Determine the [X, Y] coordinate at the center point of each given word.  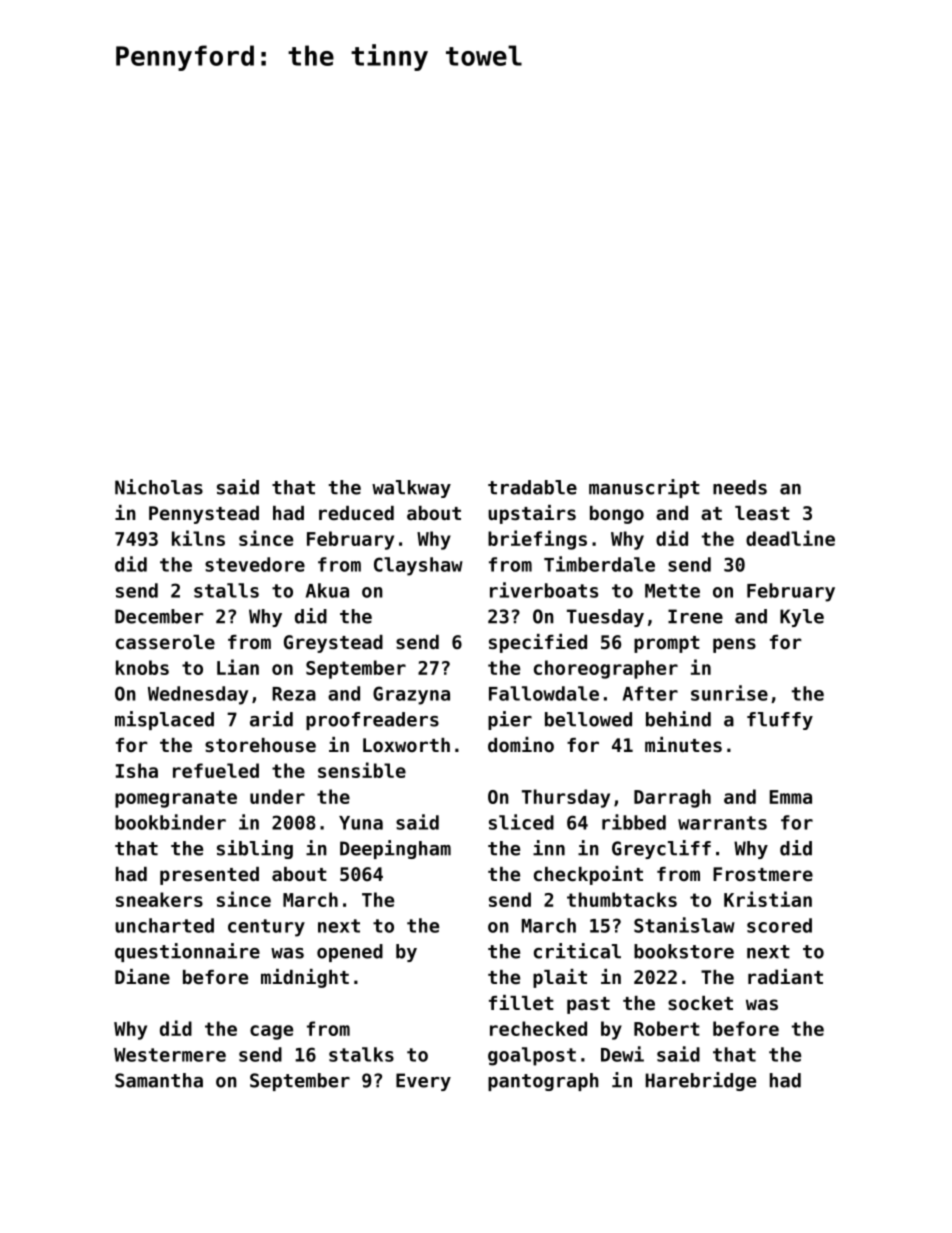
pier [510, 720]
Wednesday [198, 695]
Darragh [672, 798]
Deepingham [395, 849]
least [762, 513]
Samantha [159, 1080]
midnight [305, 978]
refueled [216, 770]
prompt [667, 644]
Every [423, 1082]
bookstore [684, 951]
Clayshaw [418, 566]
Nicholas [159, 487]
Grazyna [411, 695]
